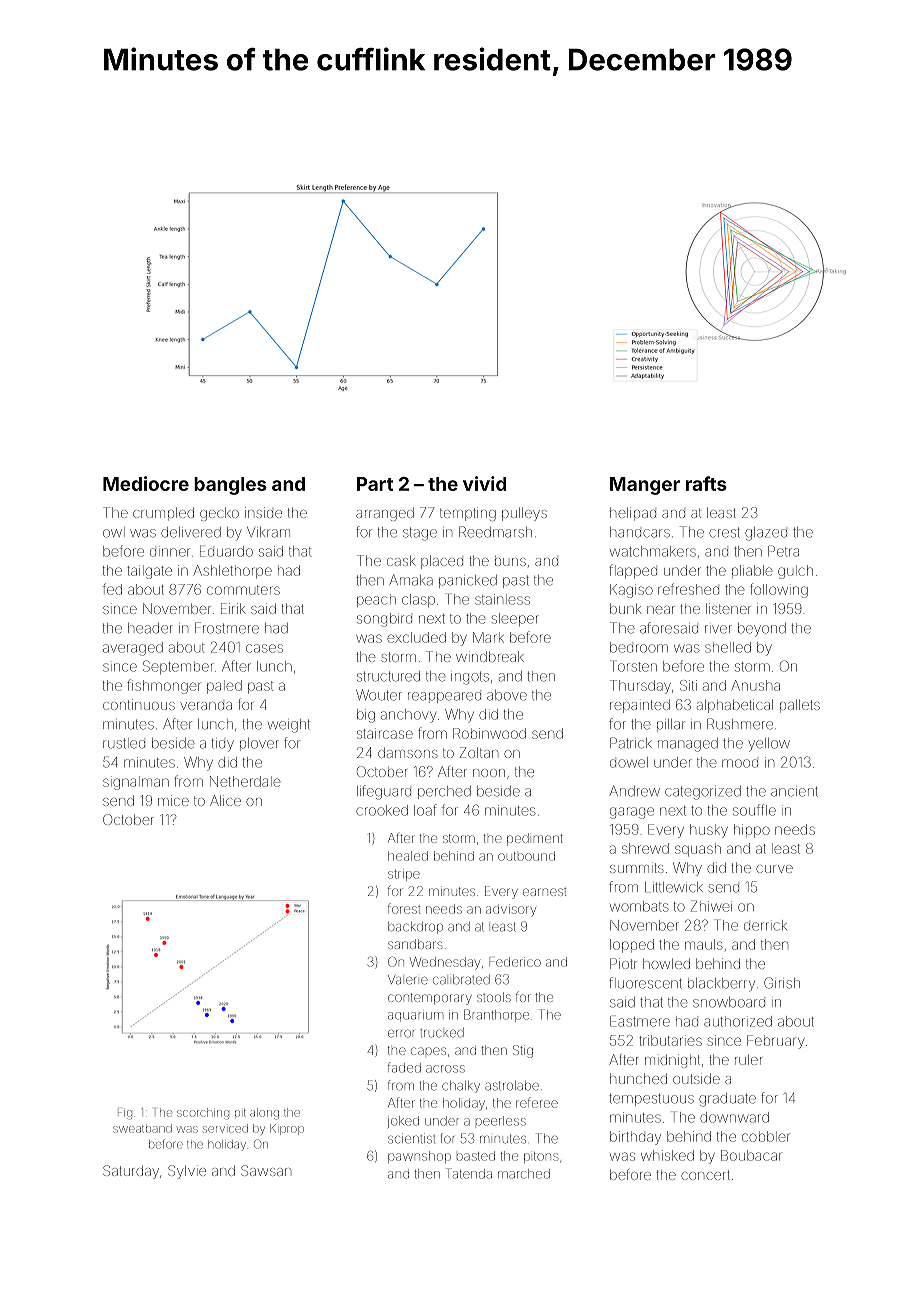 This page has width=924, height=1308. What do you see at coordinates (774, 869) in the page?
I see `curve` at bounding box center [774, 869].
